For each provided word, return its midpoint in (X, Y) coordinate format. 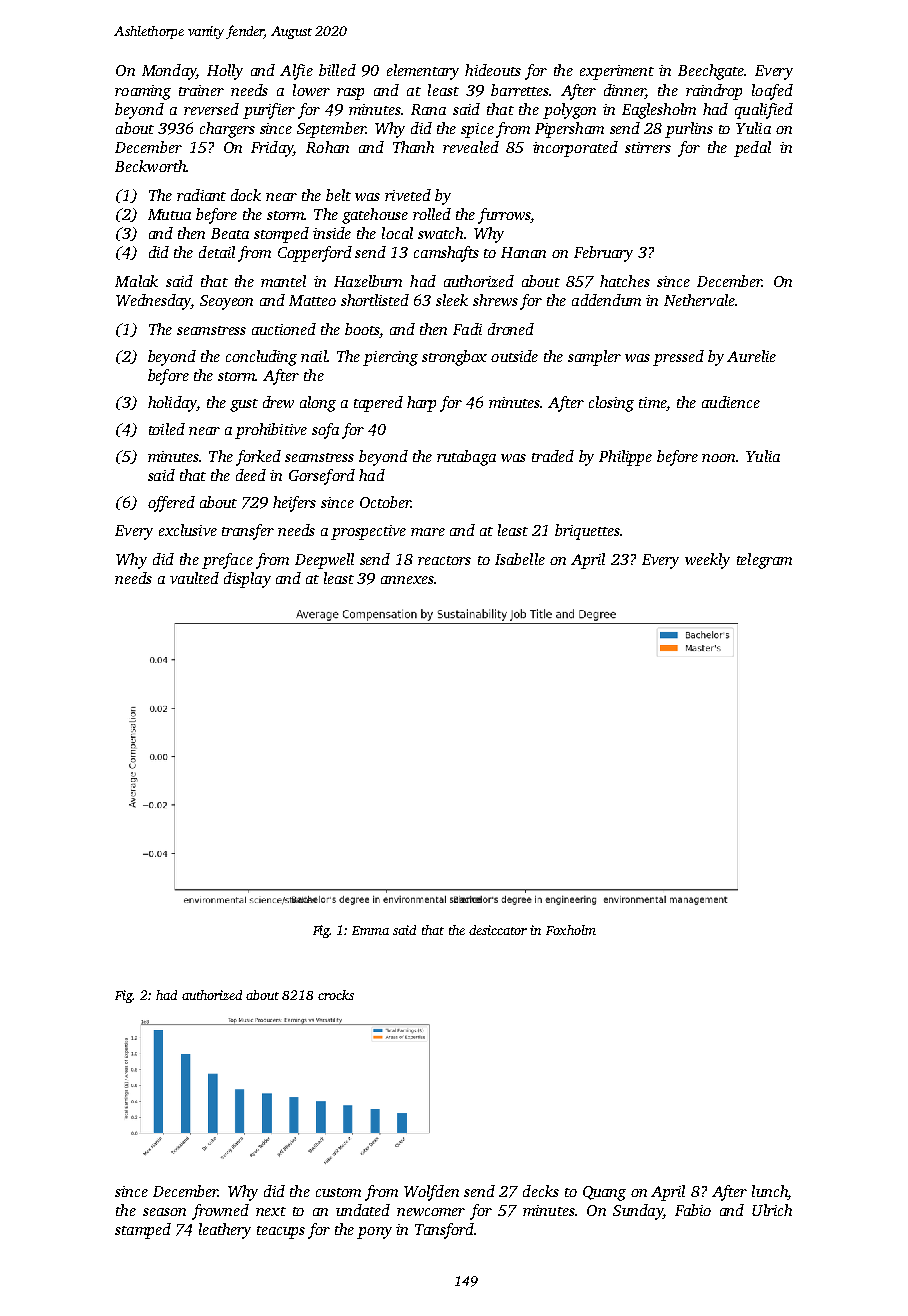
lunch (770, 1192)
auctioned (284, 329)
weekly (707, 561)
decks (541, 1191)
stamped (143, 1231)
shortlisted (375, 300)
